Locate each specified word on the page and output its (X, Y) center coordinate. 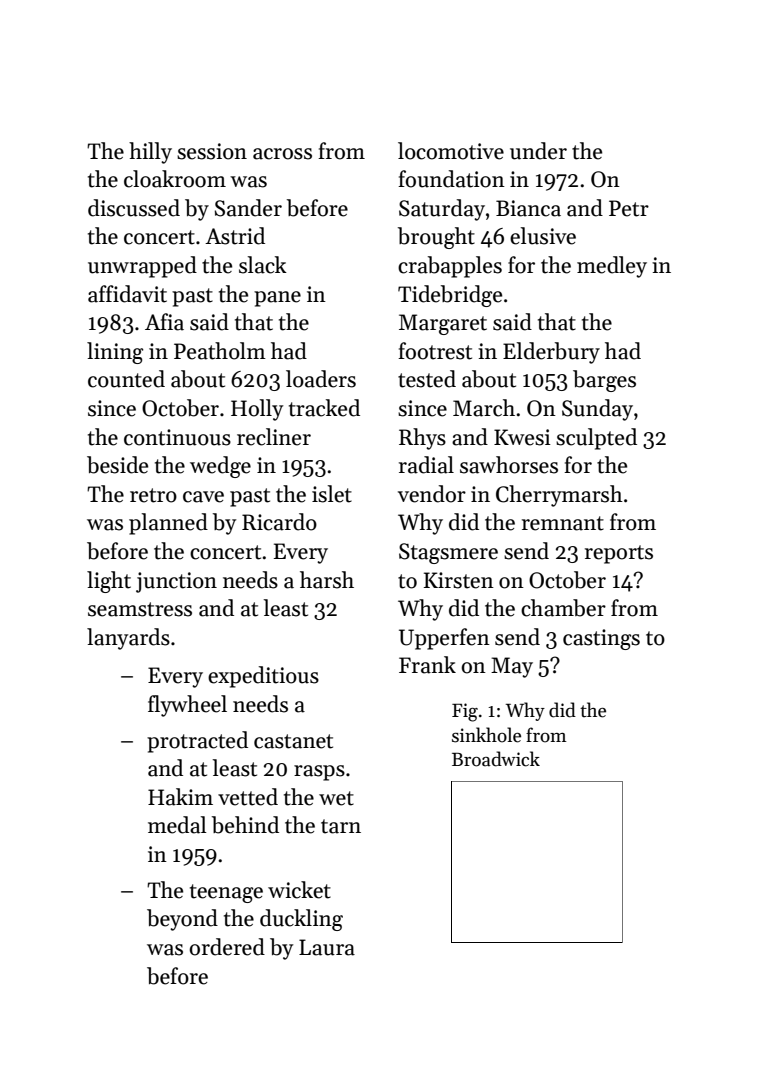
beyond (182, 920)
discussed (134, 208)
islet (332, 494)
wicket (299, 890)
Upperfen (444, 639)
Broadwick (496, 759)
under (538, 151)
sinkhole (486, 735)
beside (117, 465)
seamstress (140, 609)
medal (177, 825)
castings (601, 639)
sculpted (596, 439)
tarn (341, 826)
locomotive (451, 151)
